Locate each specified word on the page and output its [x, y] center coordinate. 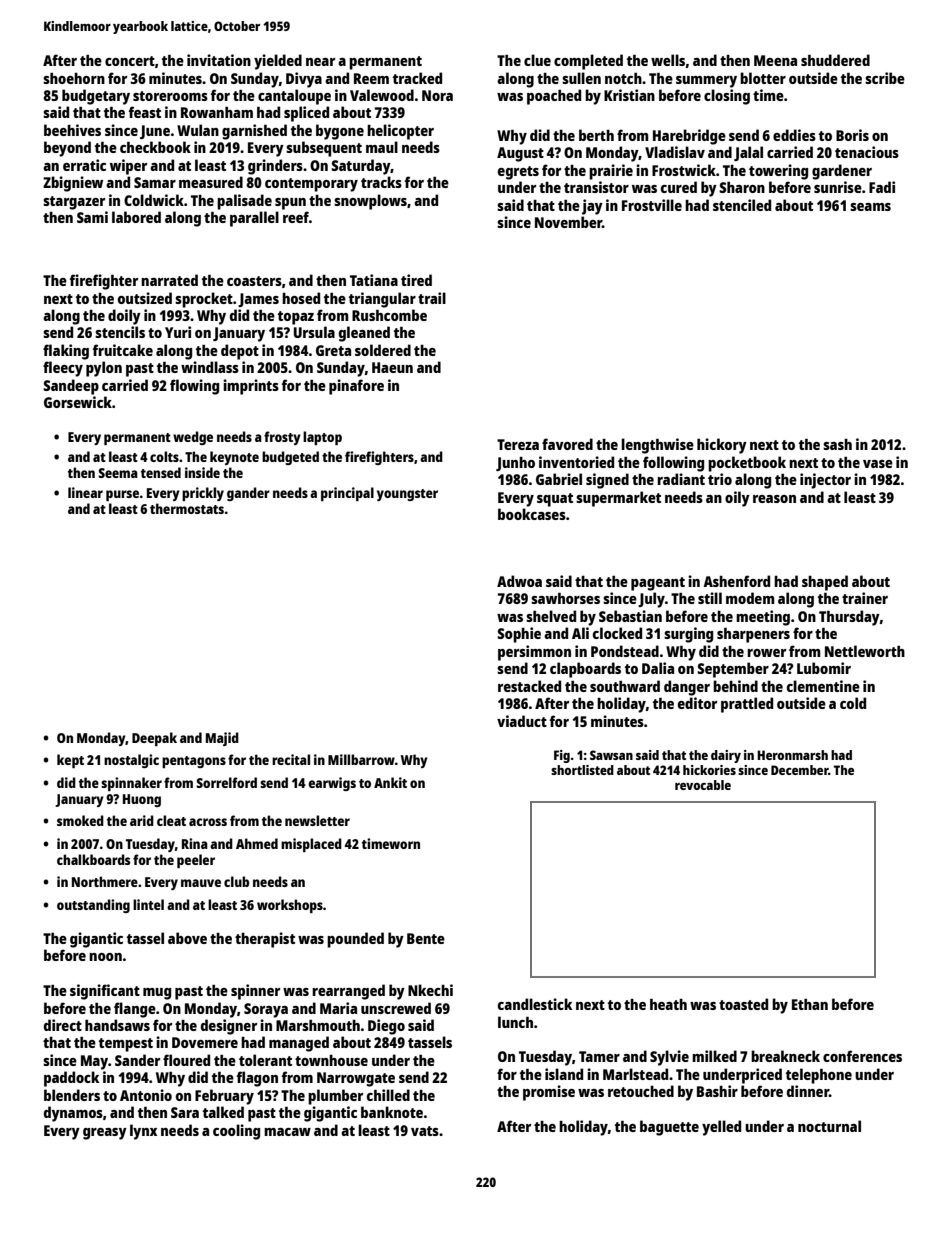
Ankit [390, 782]
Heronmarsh [792, 755]
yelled [721, 1128]
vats [425, 1131]
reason [774, 499]
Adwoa [519, 581]
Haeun [392, 367]
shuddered [835, 60]
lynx [143, 1132]
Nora [437, 95]
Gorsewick [78, 402]
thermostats [187, 508]
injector [825, 481]
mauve [201, 883]
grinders [275, 167]
